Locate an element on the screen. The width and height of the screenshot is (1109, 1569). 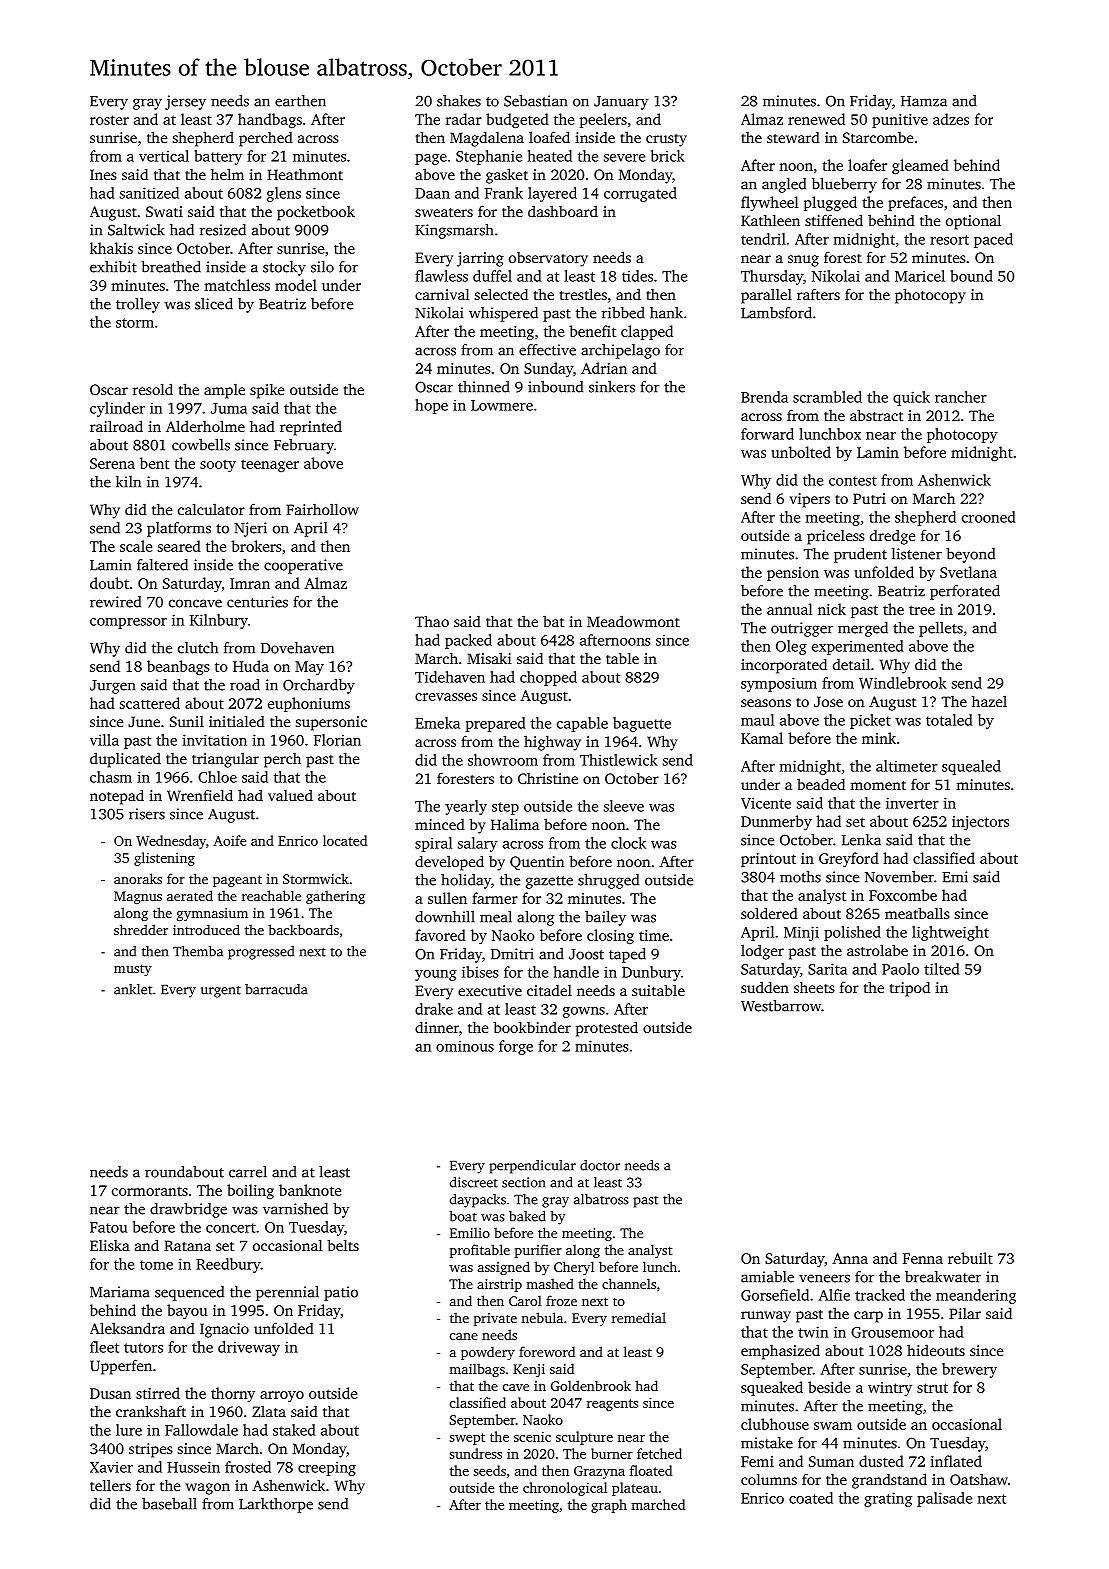
Larkthorpe is located at coordinates (276, 1505).
